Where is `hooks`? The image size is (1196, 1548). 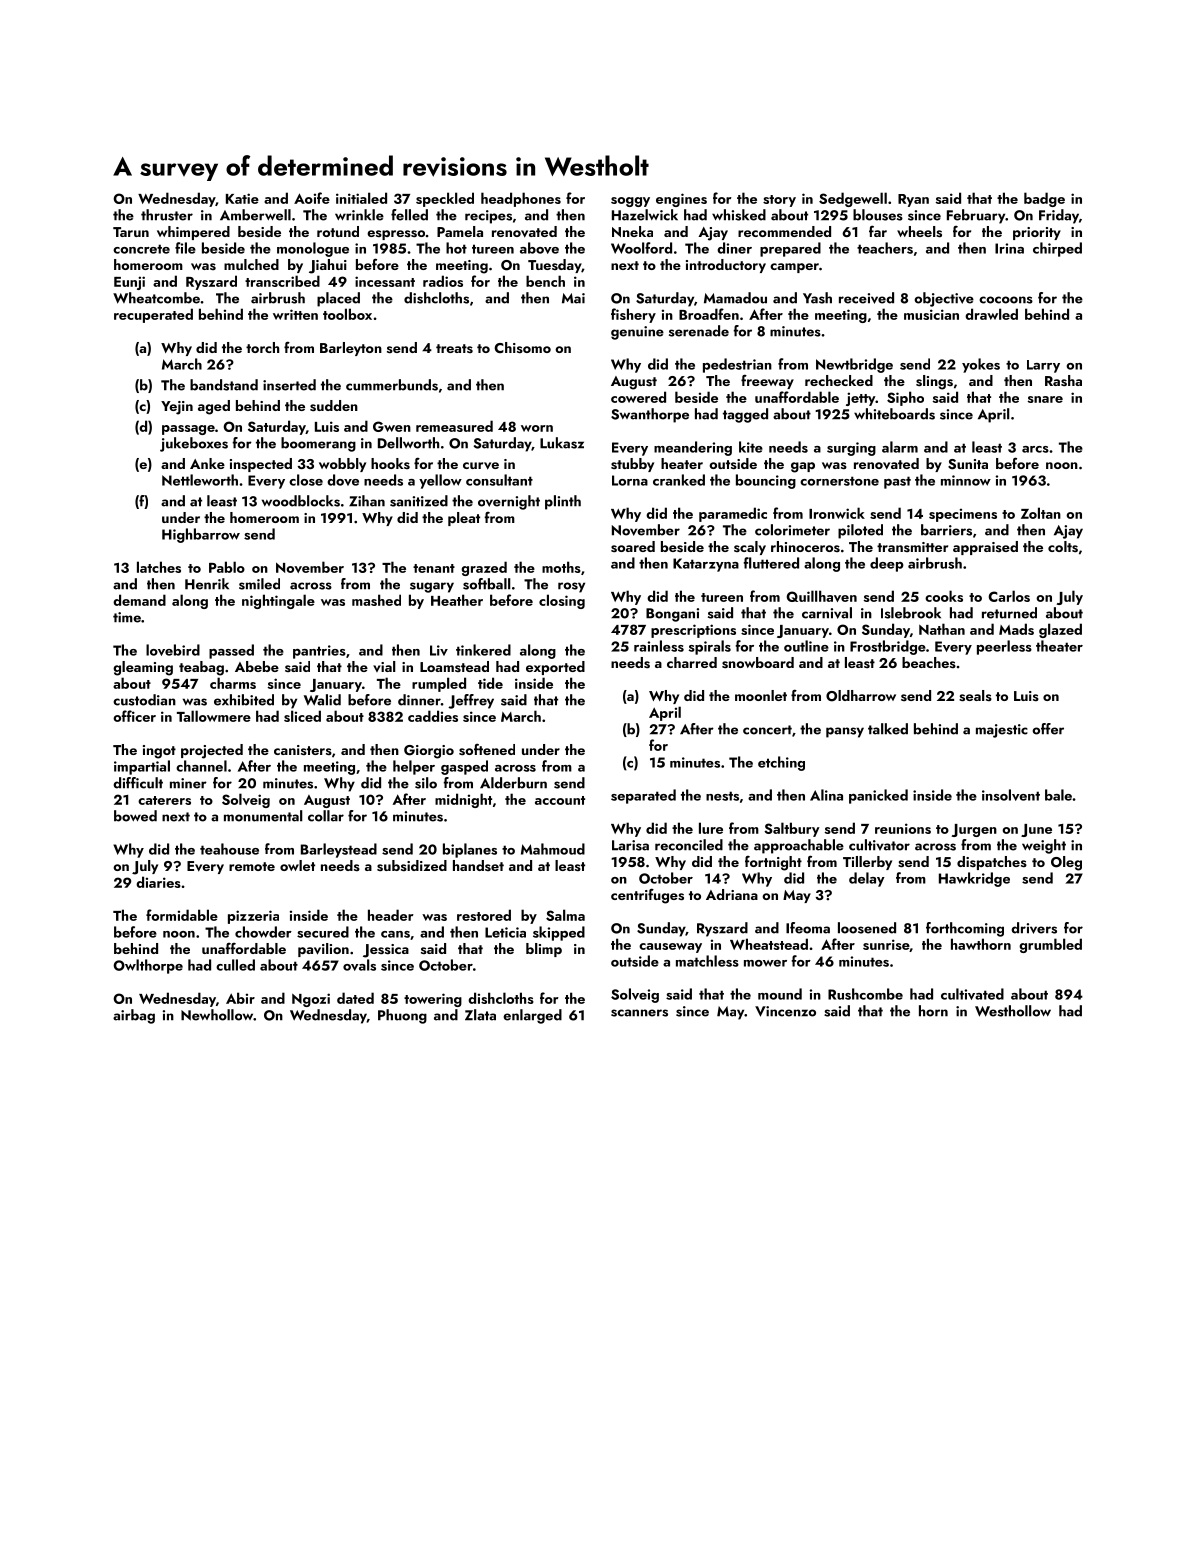 hooks is located at coordinates (390, 463).
